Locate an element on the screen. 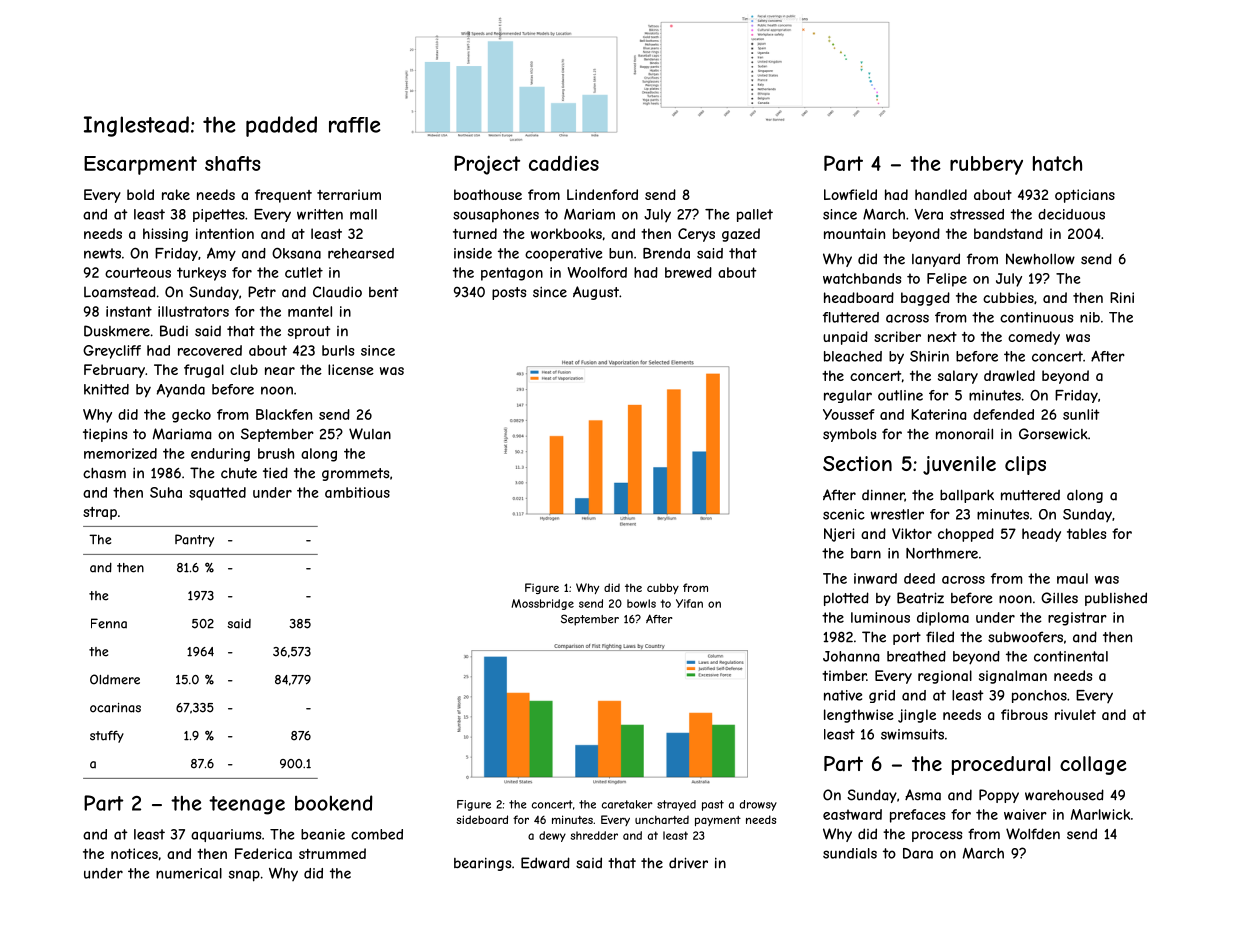 This screenshot has height=952, width=1233. brewed is located at coordinates (688, 272).
